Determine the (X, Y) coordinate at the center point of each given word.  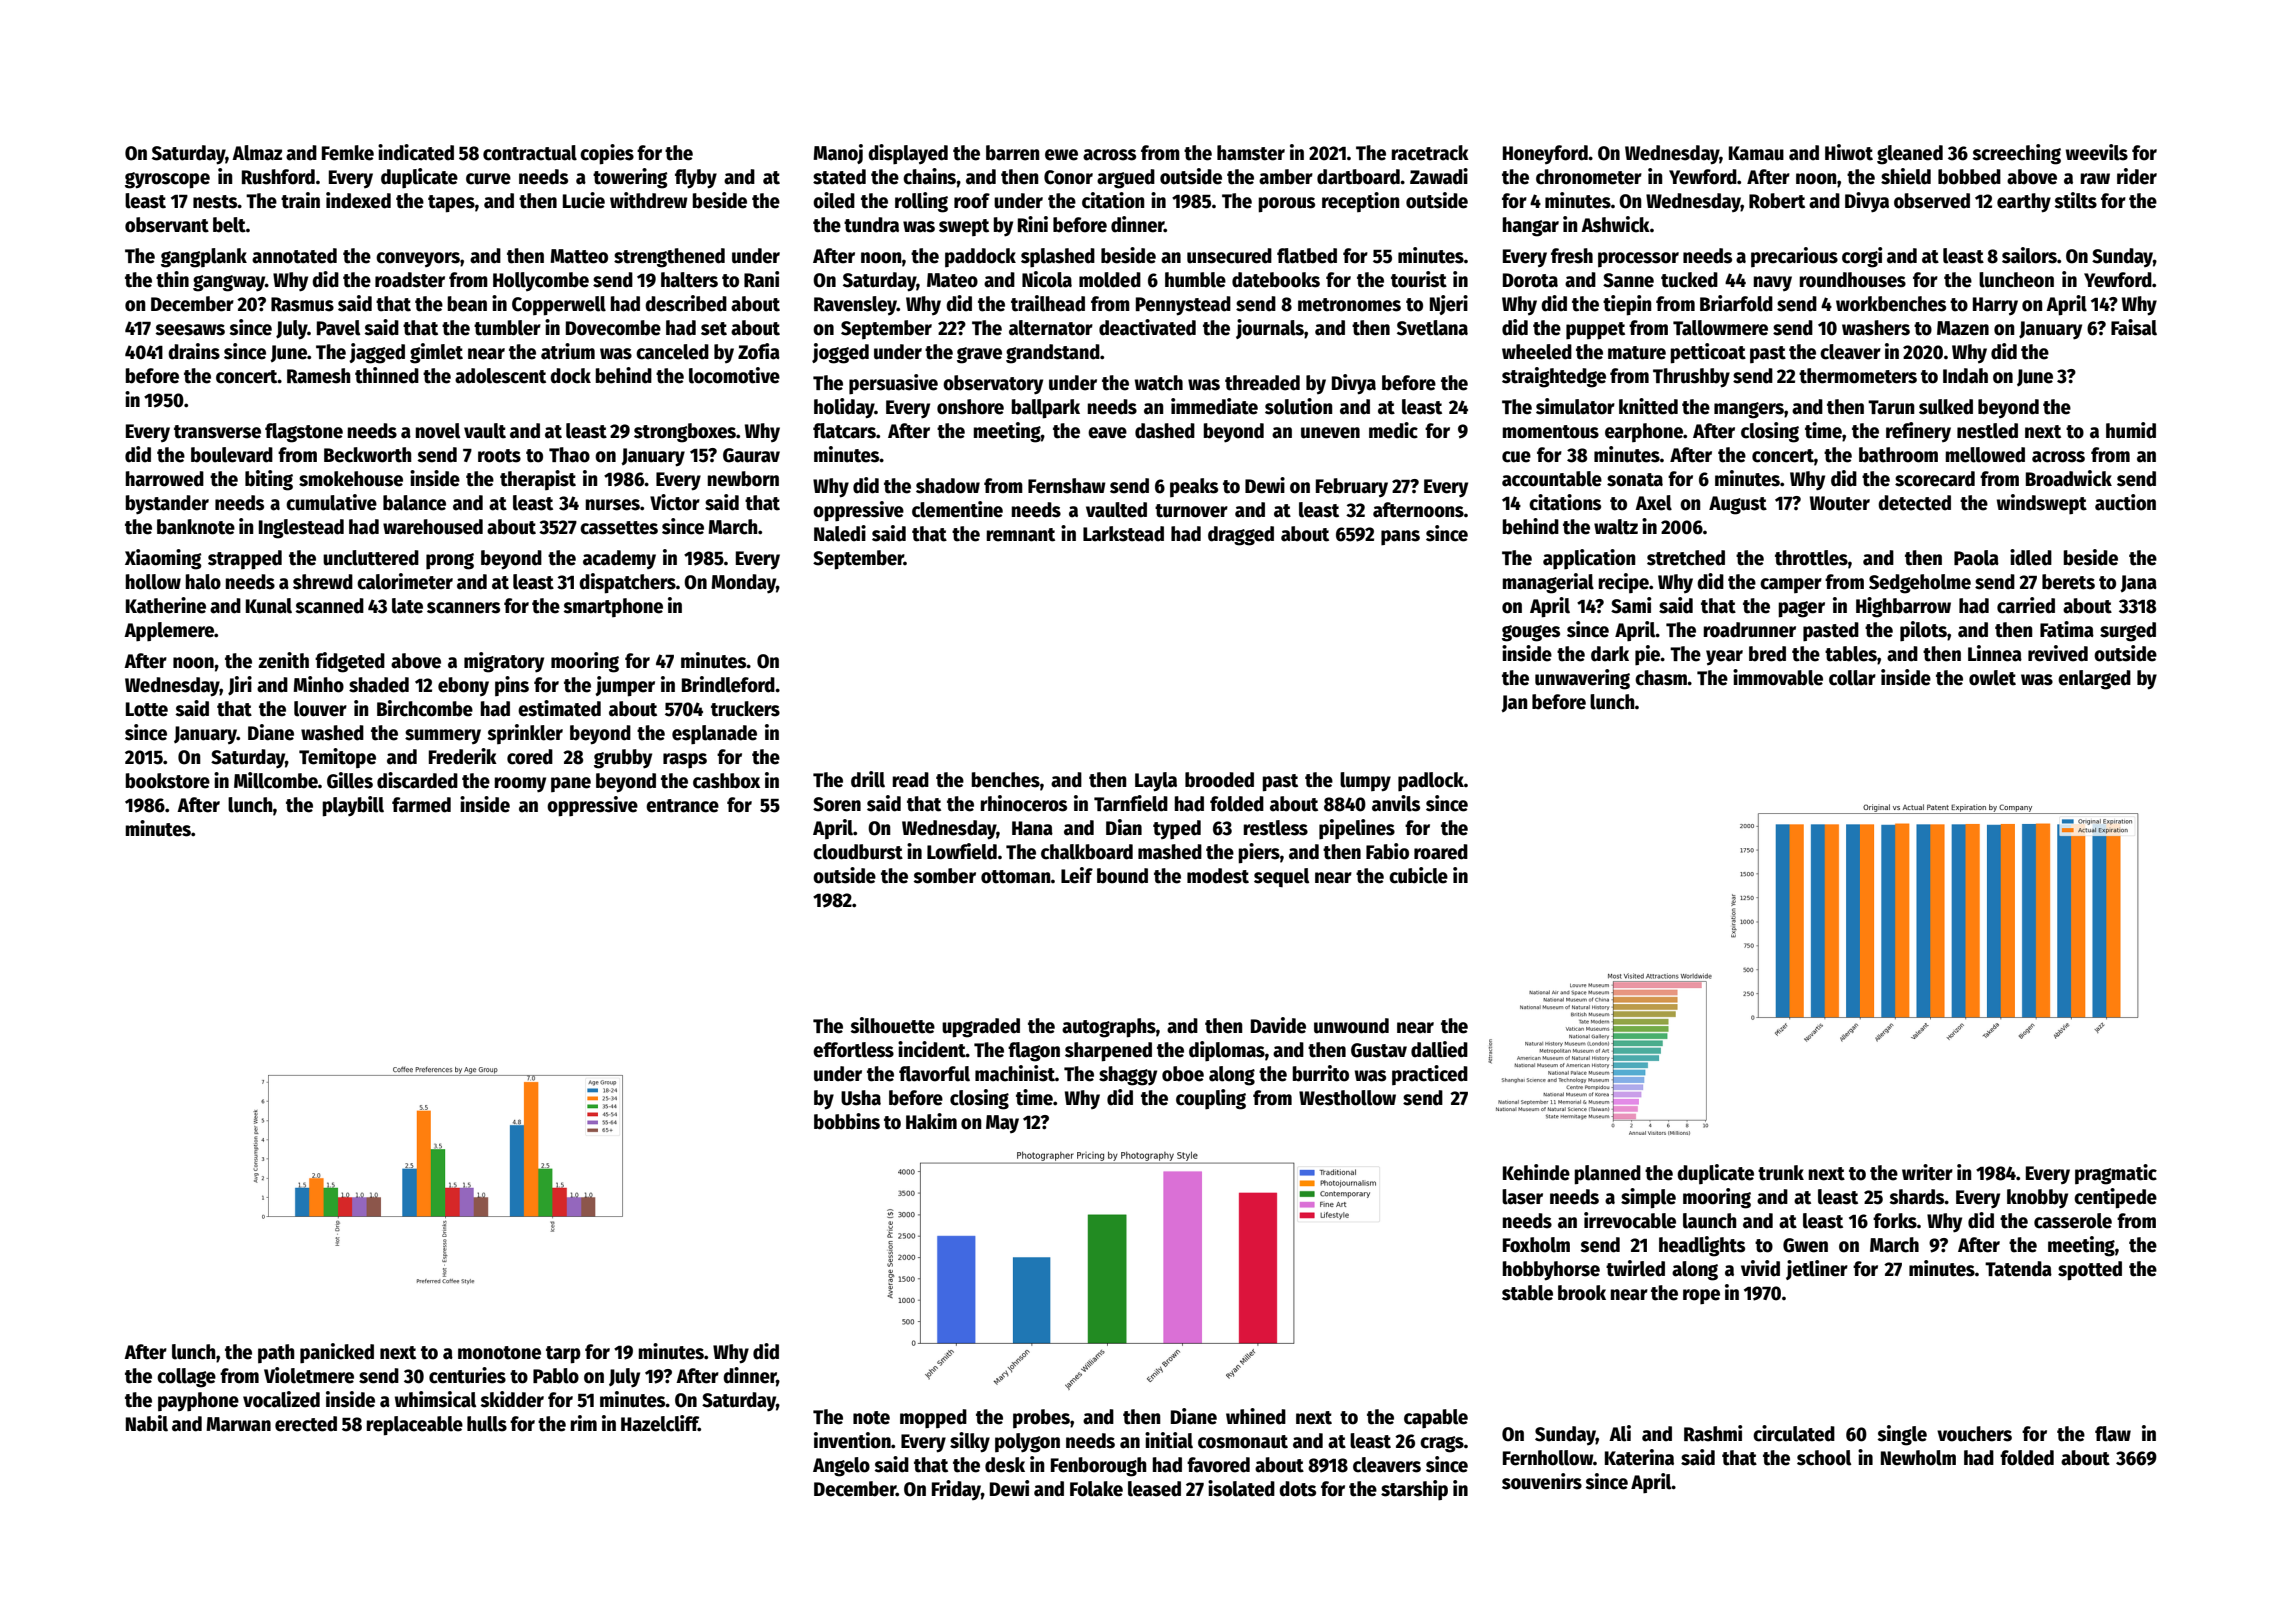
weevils (2097, 152)
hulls (487, 1424)
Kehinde (1536, 1172)
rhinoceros (1023, 803)
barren (1013, 153)
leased (1154, 1489)
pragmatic (2116, 1174)
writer (1927, 1172)
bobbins (847, 1121)
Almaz (257, 153)
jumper (625, 686)
